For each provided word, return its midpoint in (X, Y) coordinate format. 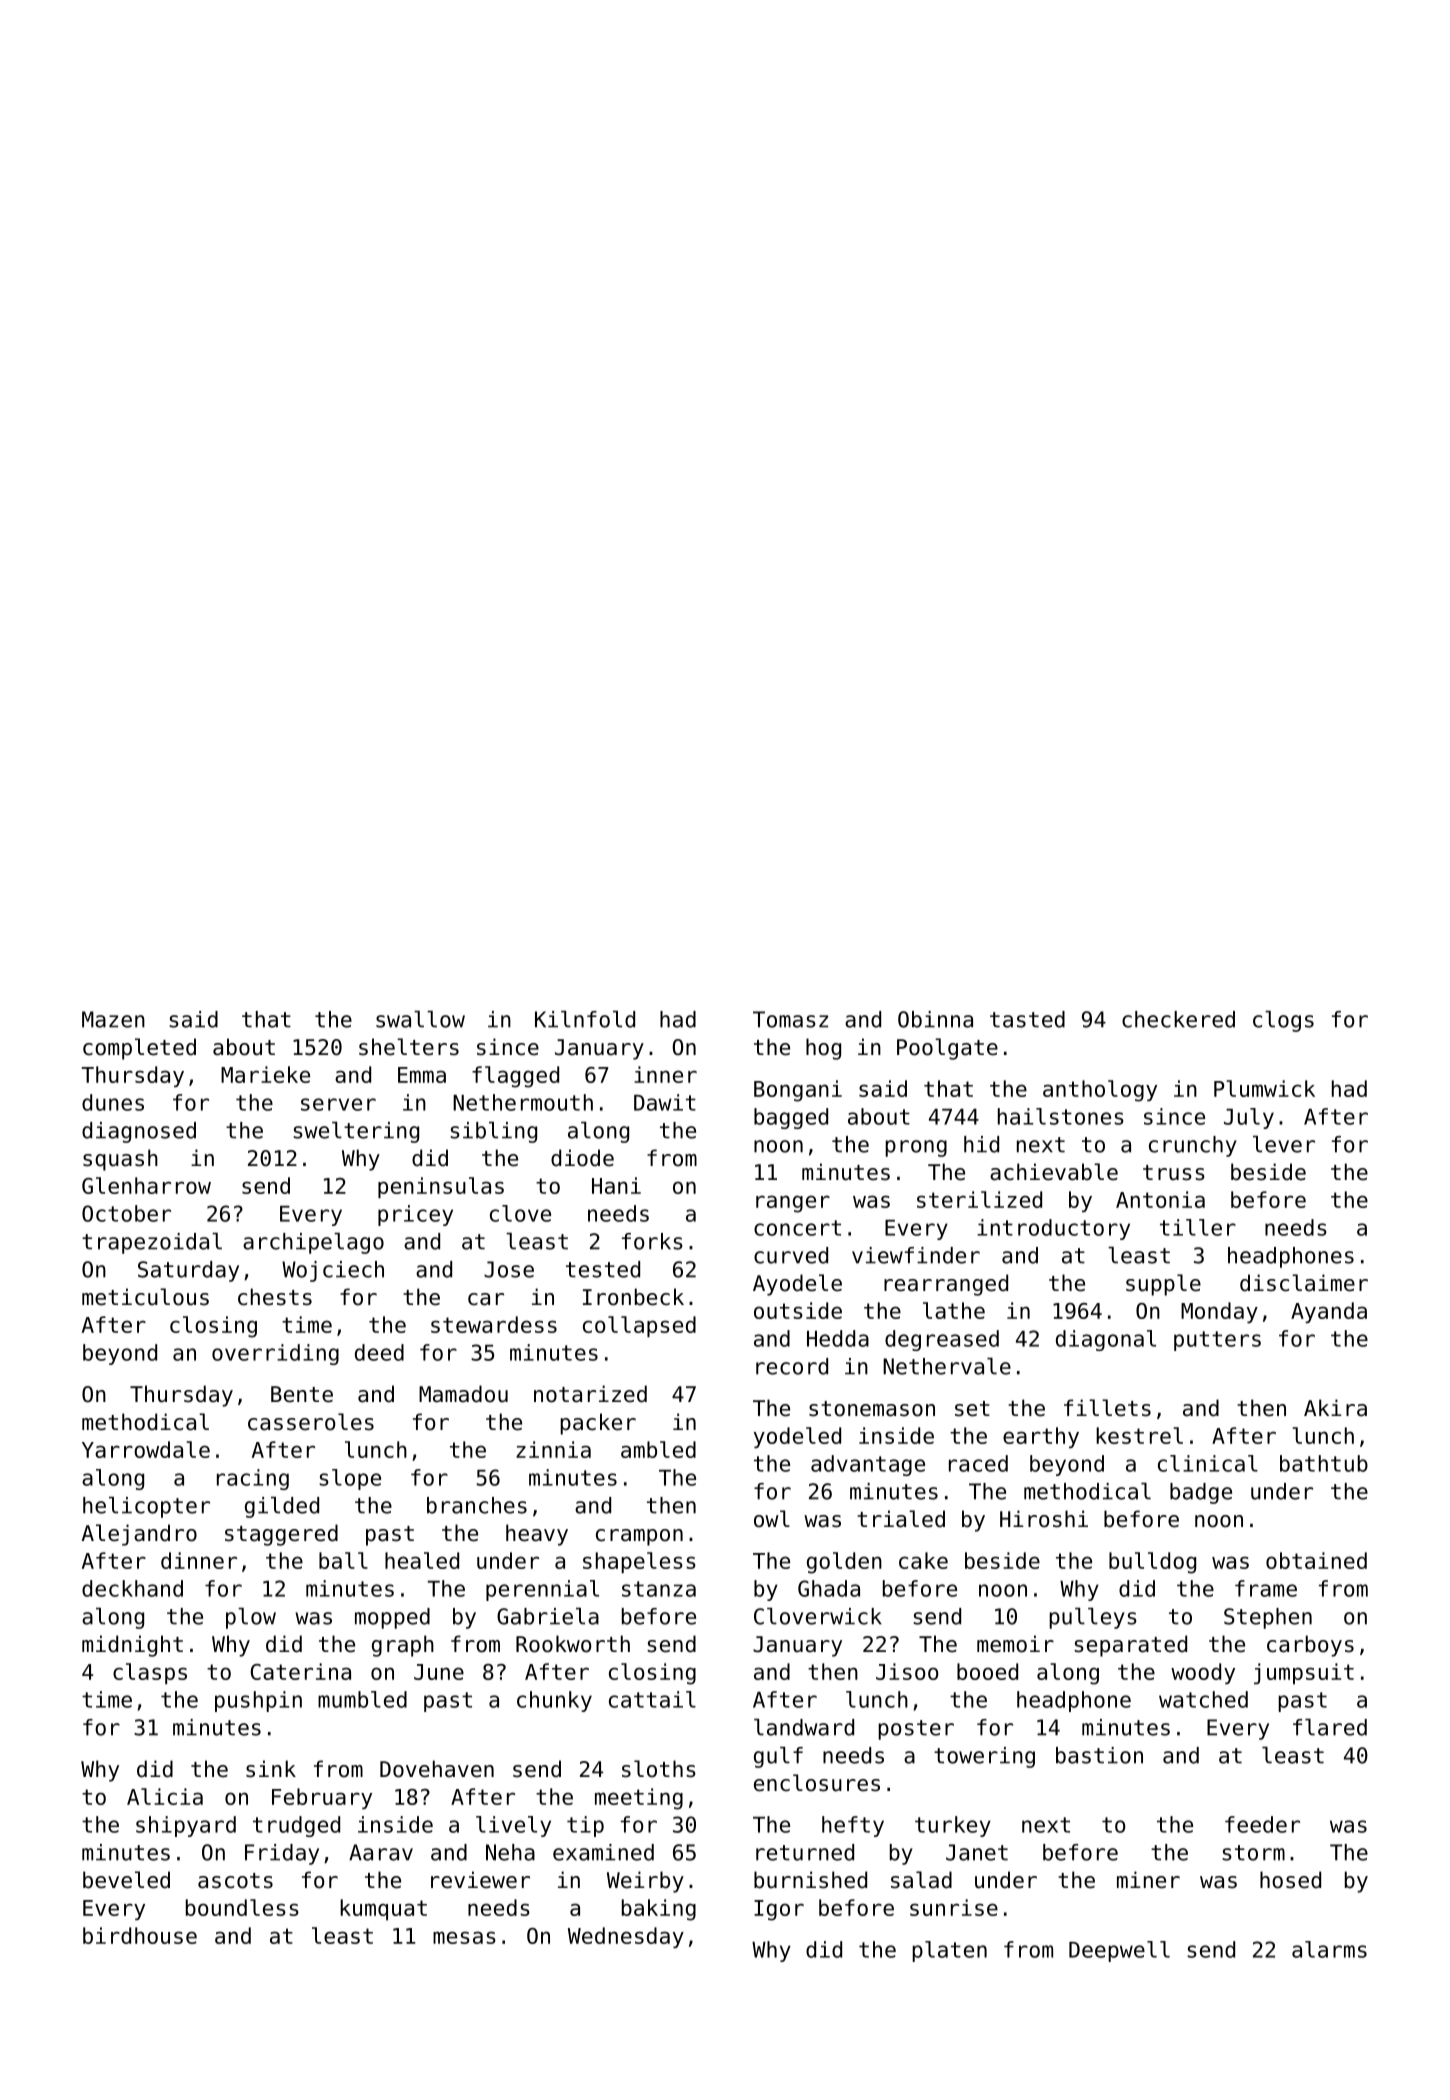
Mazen (113, 1019)
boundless (242, 1907)
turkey (953, 1826)
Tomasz (790, 1019)
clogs (1283, 1021)
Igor (779, 1910)
